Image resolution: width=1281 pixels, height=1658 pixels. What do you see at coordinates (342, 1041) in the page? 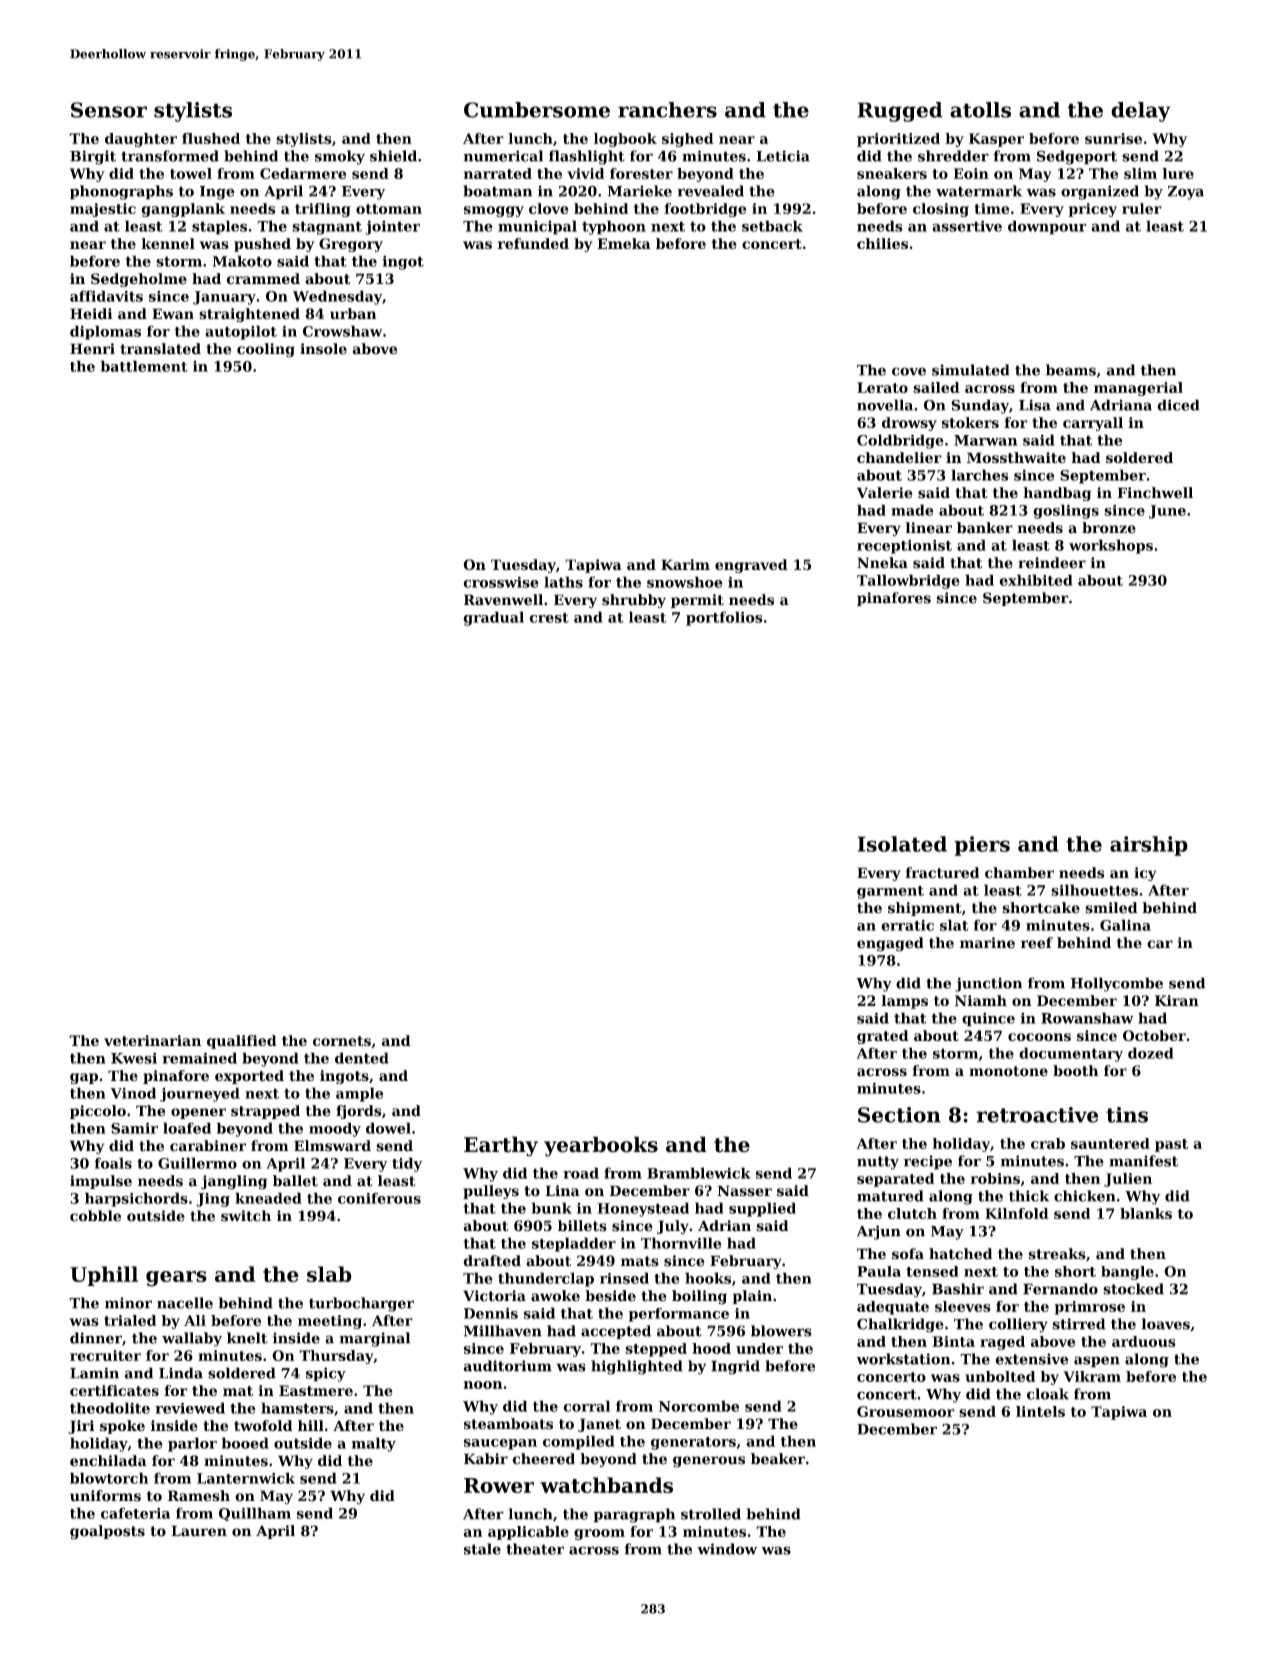
I see `cornets` at bounding box center [342, 1041].
